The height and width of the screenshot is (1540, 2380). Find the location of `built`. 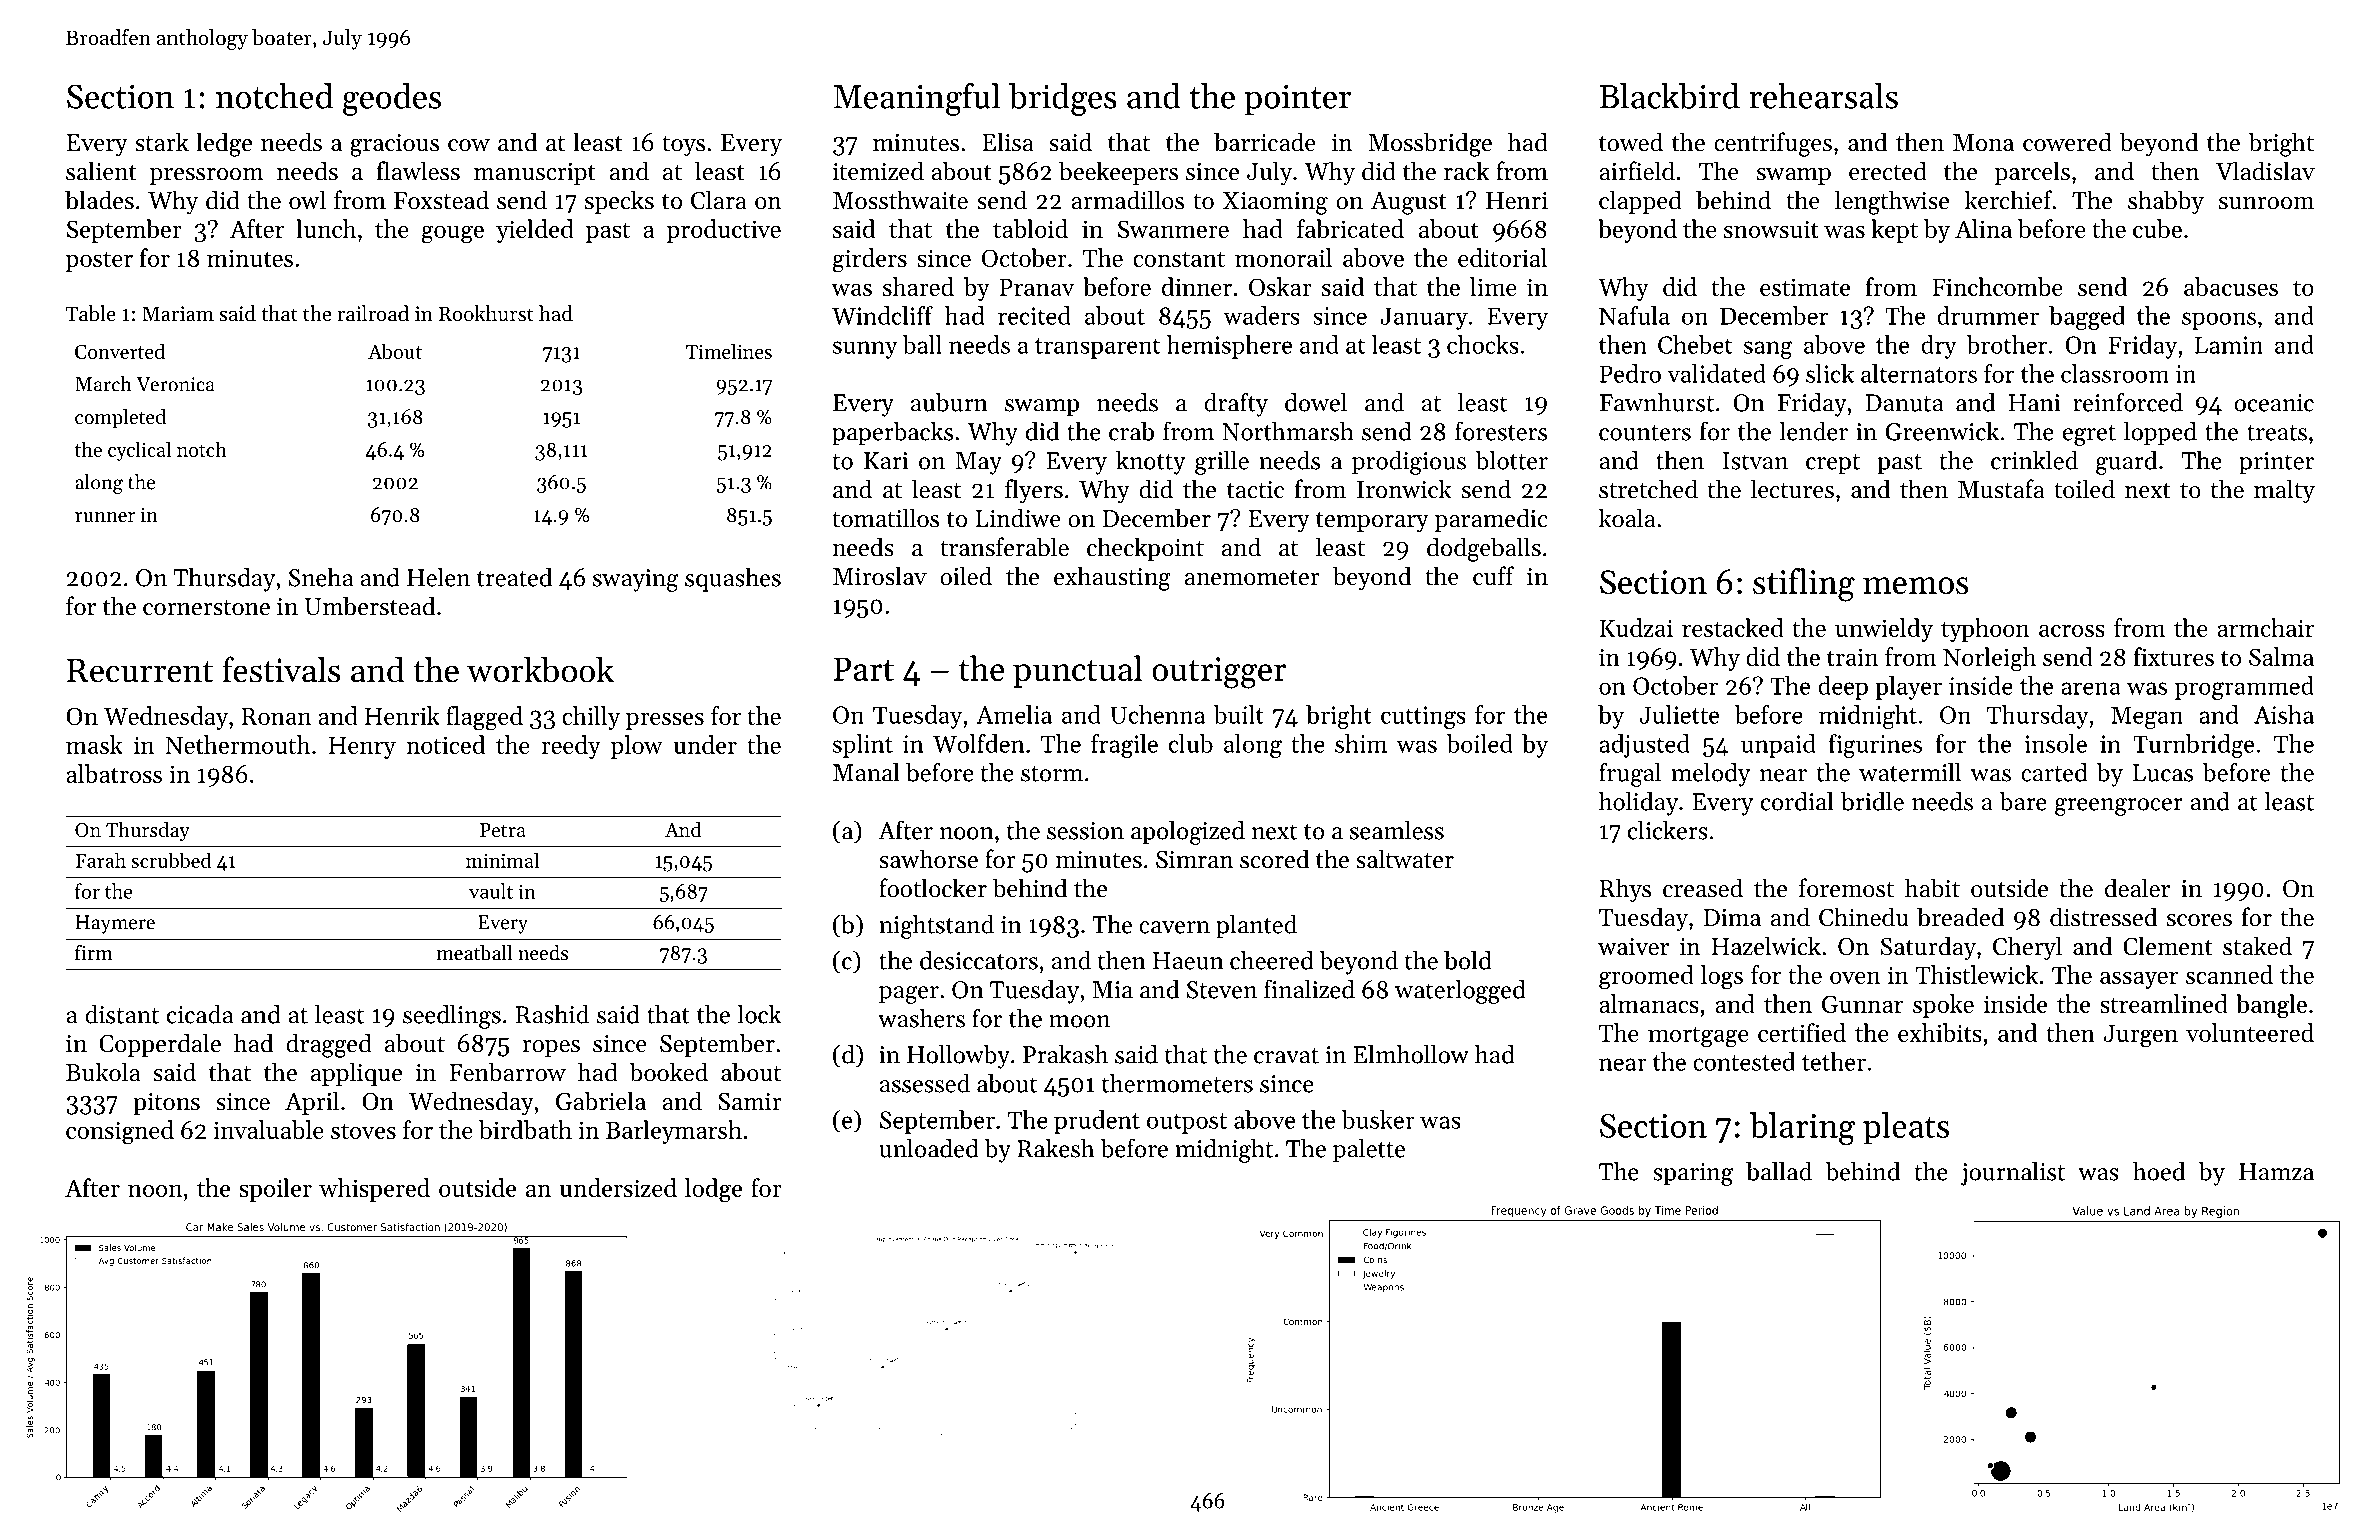

built is located at coordinates (1239, 714).
